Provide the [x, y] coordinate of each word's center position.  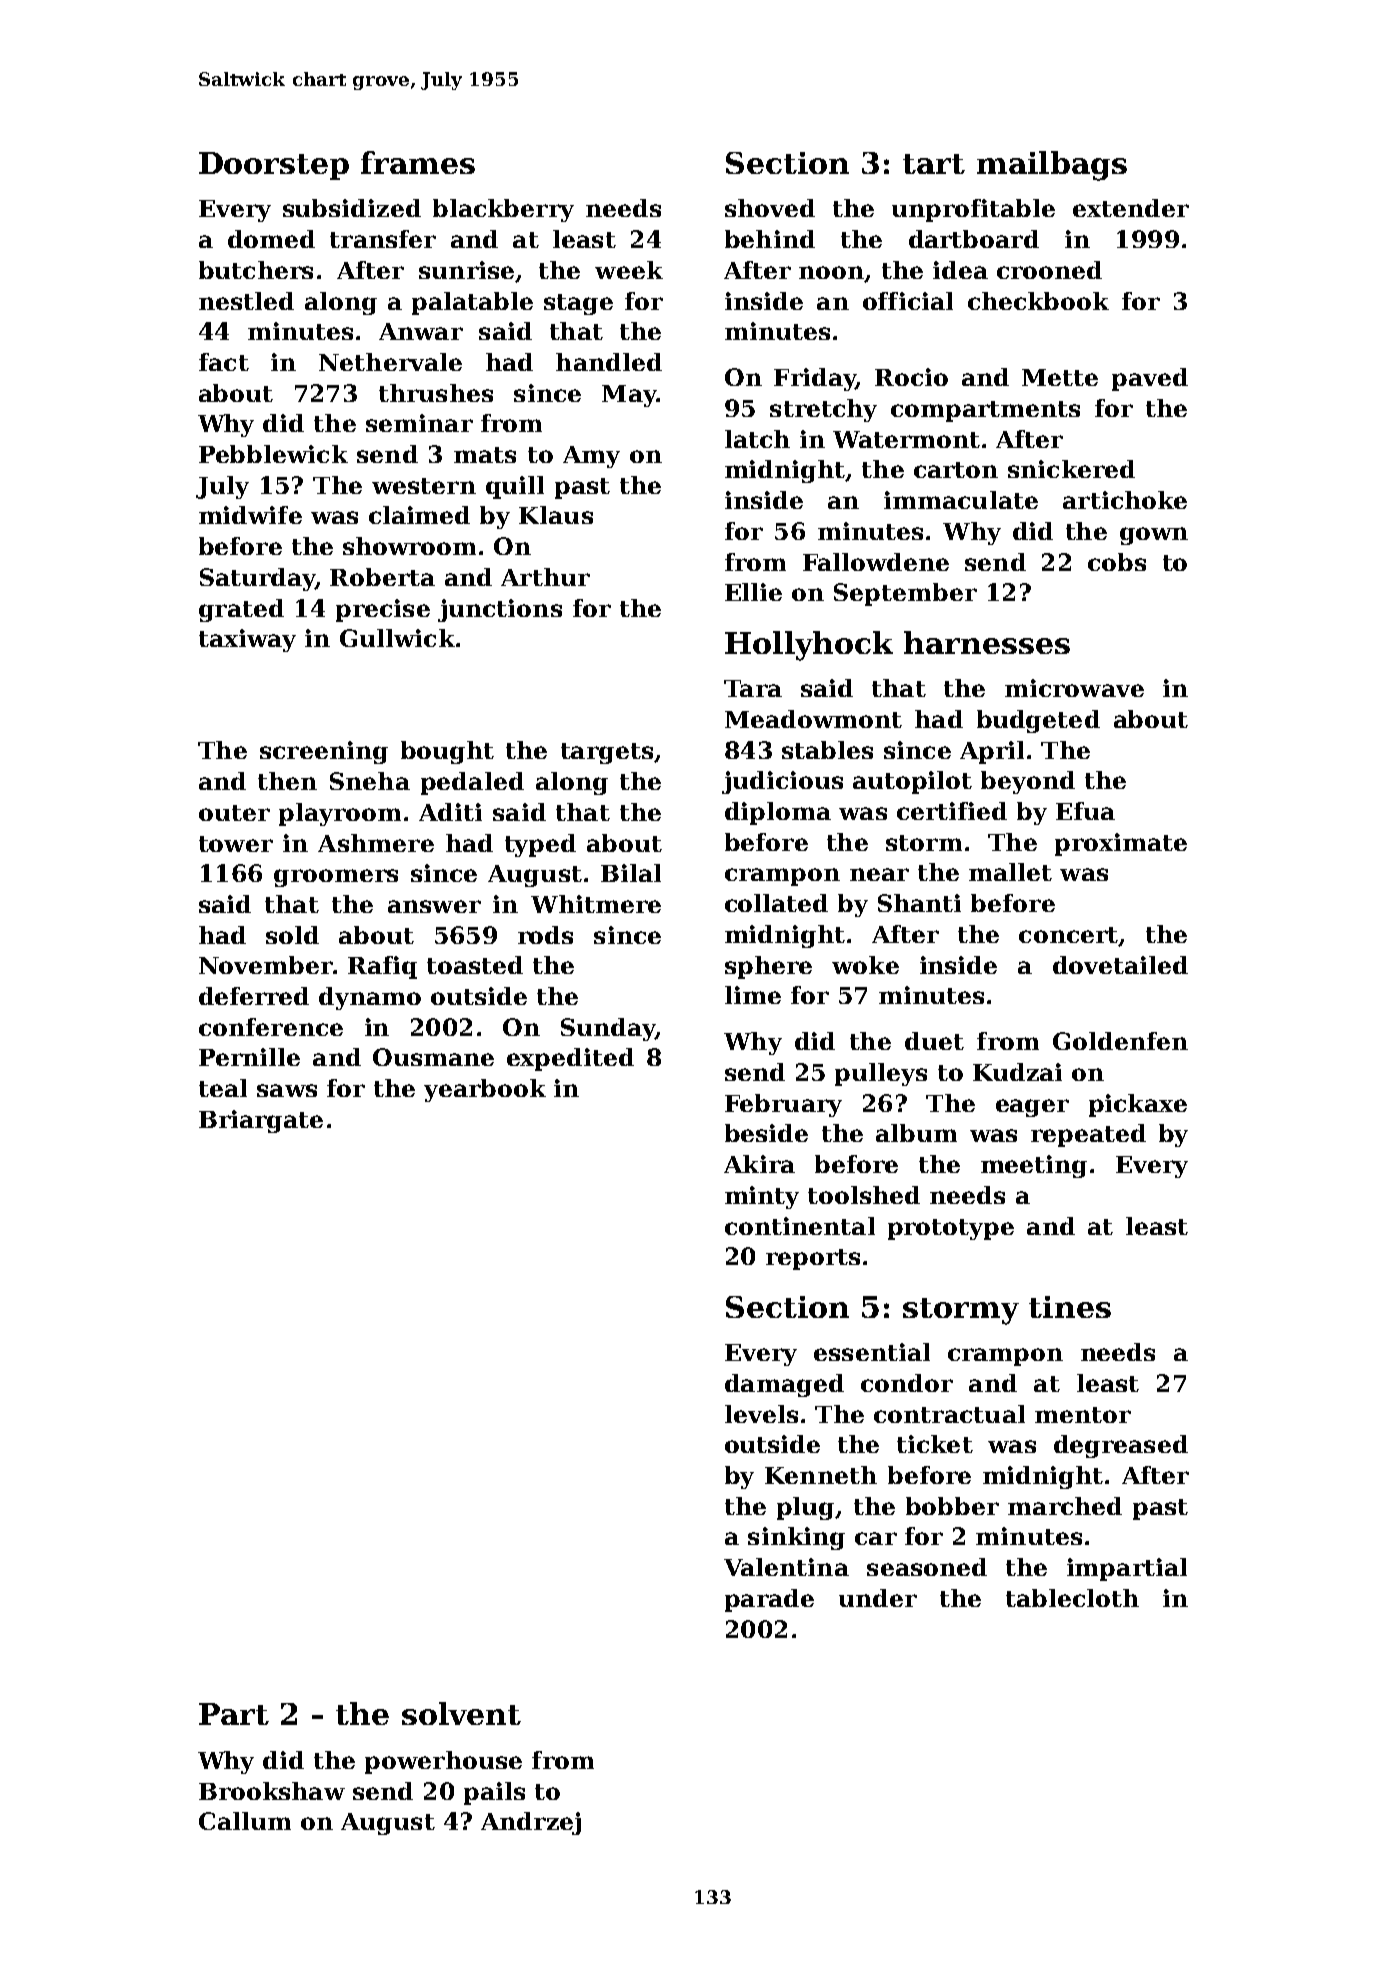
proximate [1121, 844]
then [287, 781]
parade [769, 1600]
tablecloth [1072, 1598]
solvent [461, 1713]
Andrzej [531, 1823]
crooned [1049, 270]
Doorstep [274, 166]
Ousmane [433, 1057]
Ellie [753, 592]
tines [1070, 1307]
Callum [245, 1821]
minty [762, 1197]
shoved [770, 208]
